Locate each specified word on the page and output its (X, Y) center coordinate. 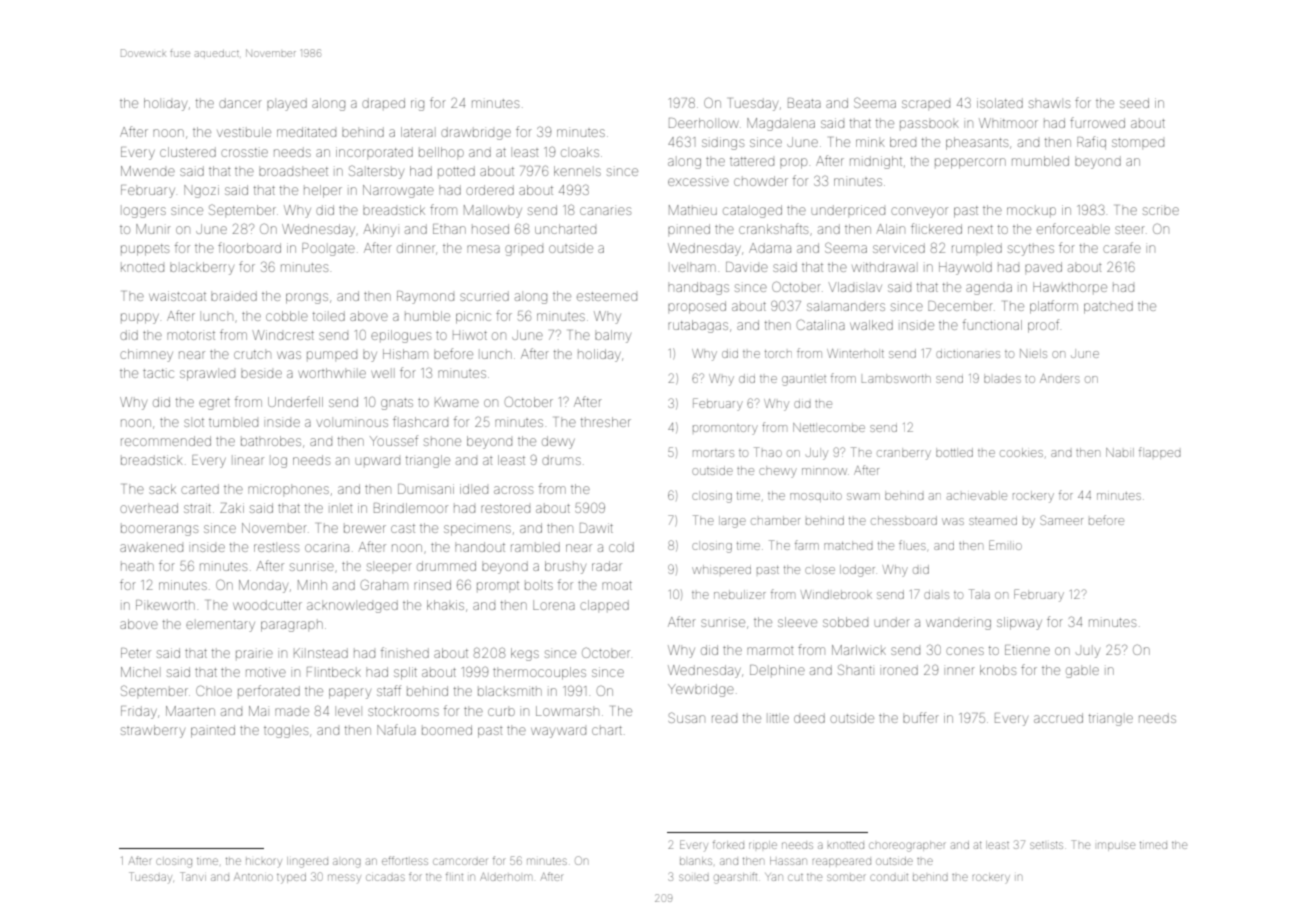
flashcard (420, 421)
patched (1108, 307)
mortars (713, 453)
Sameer (1061, 520)
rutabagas (698, 326)
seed (1134, 103)
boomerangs (159, 530)
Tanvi (193, 876)
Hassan (788, 861)
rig (417, 105)
